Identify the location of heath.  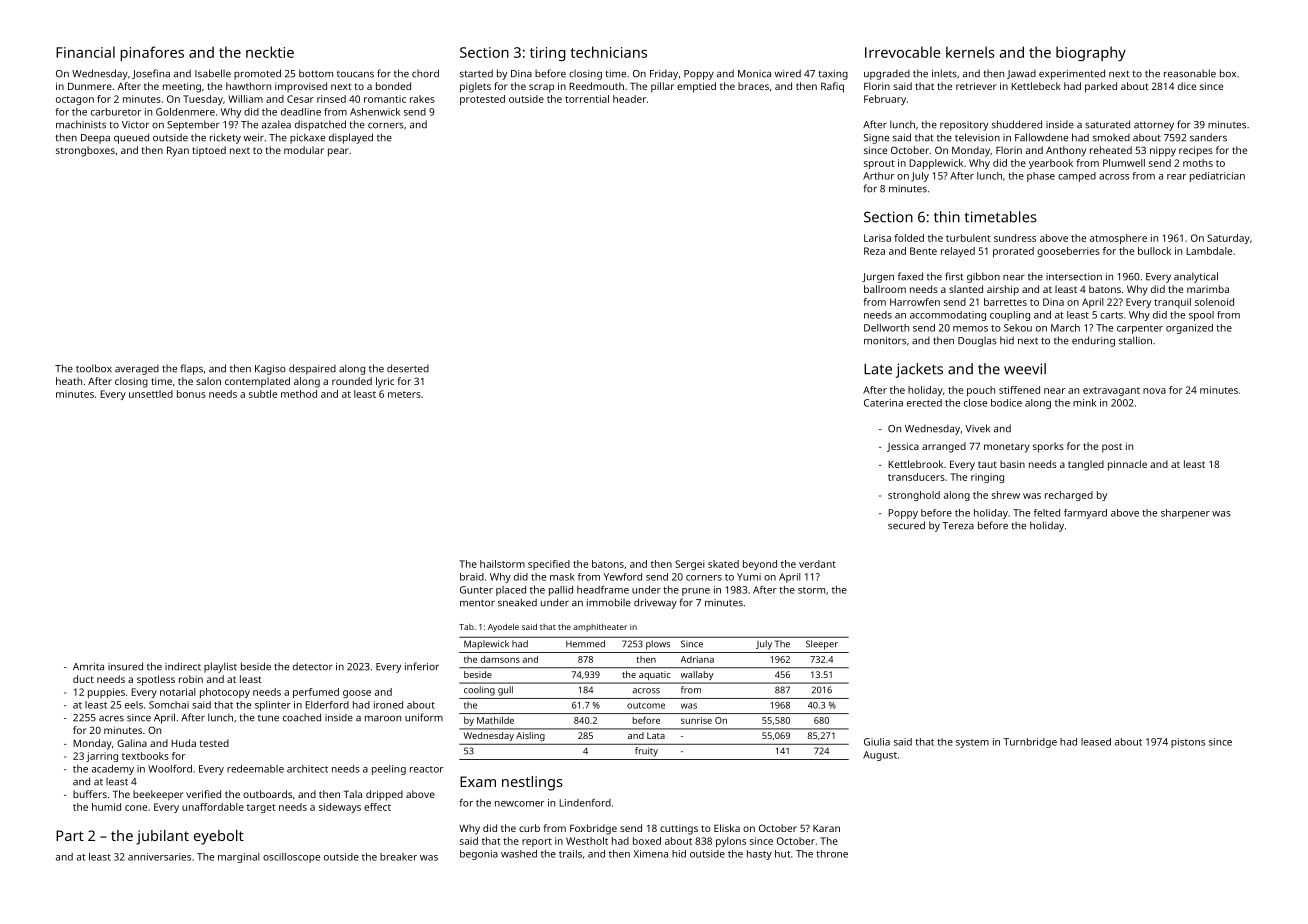
(69, 381).
